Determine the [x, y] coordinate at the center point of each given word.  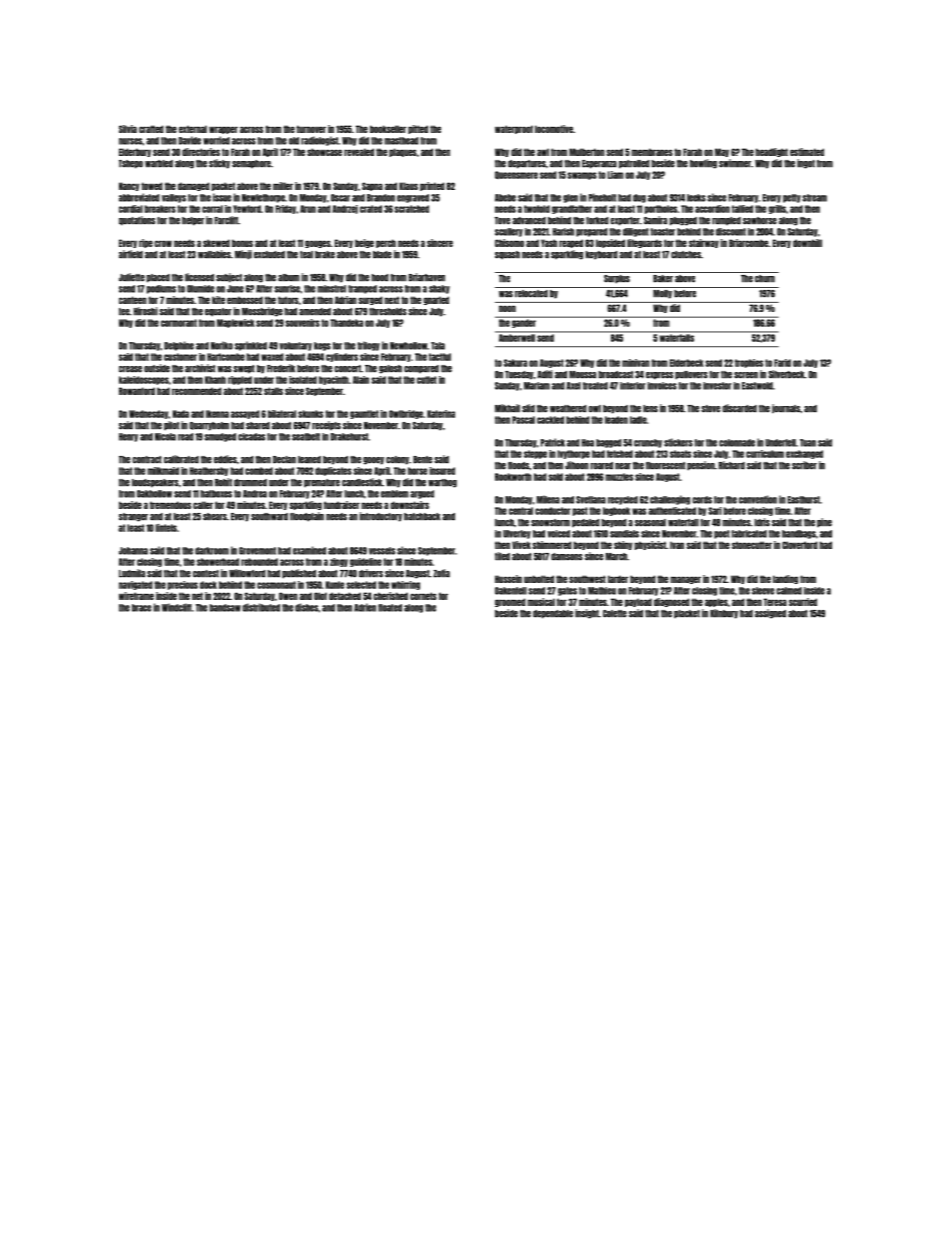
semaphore [251, 164]
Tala [438, 346]
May [722, 152]
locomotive [554, 129]
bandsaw [225, 608]
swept [244, 369]
